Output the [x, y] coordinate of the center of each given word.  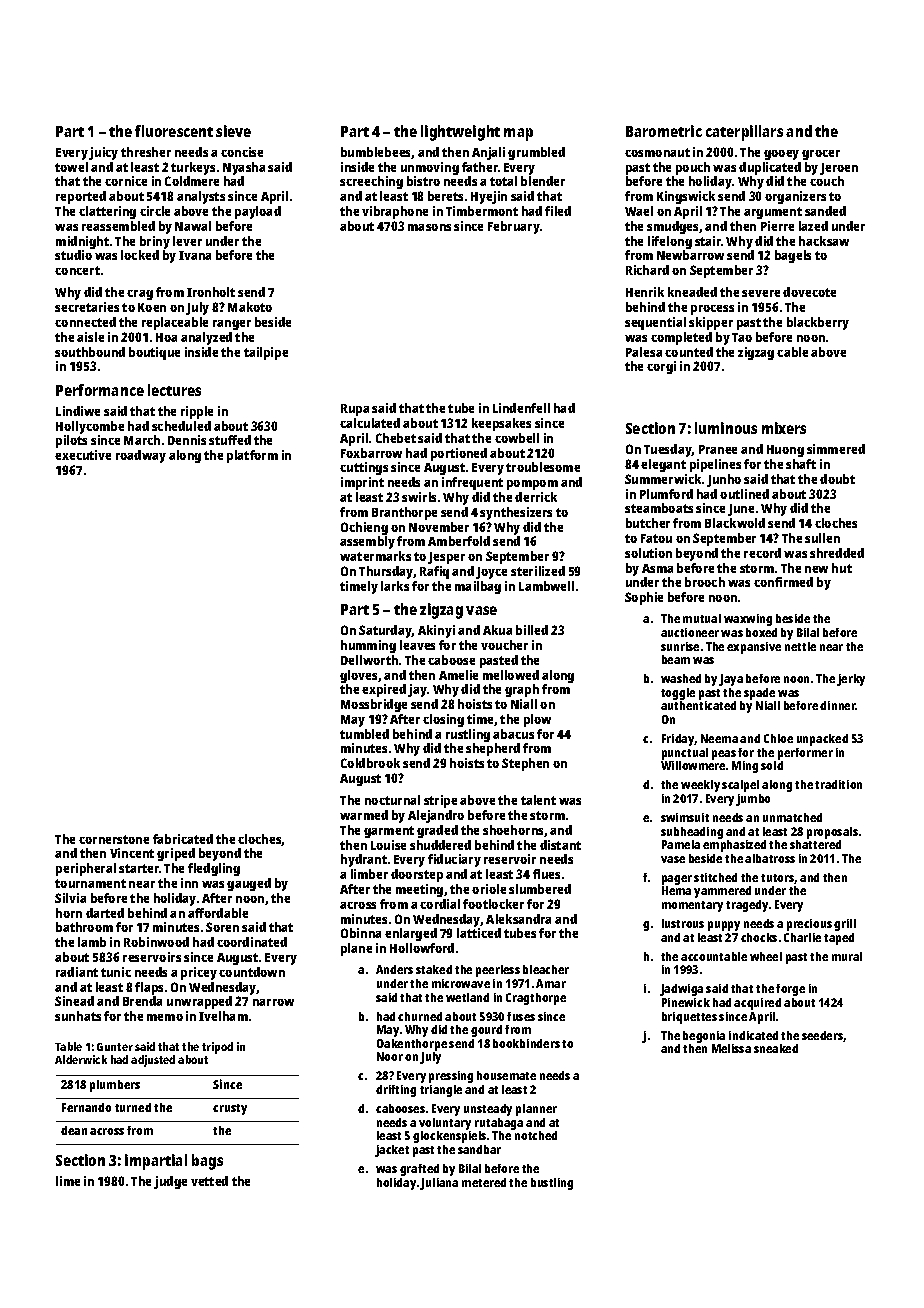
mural [847, 956]
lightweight [460, 133]
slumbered [540, 889]
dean [74, 1130]
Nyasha [244, 168]
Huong [785, 451]
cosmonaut [657, 152]
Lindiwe [78, 411]
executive [83, 455]
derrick [536, 497]
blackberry [818, 323]
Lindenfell [521, 408]
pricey [199, 973]
